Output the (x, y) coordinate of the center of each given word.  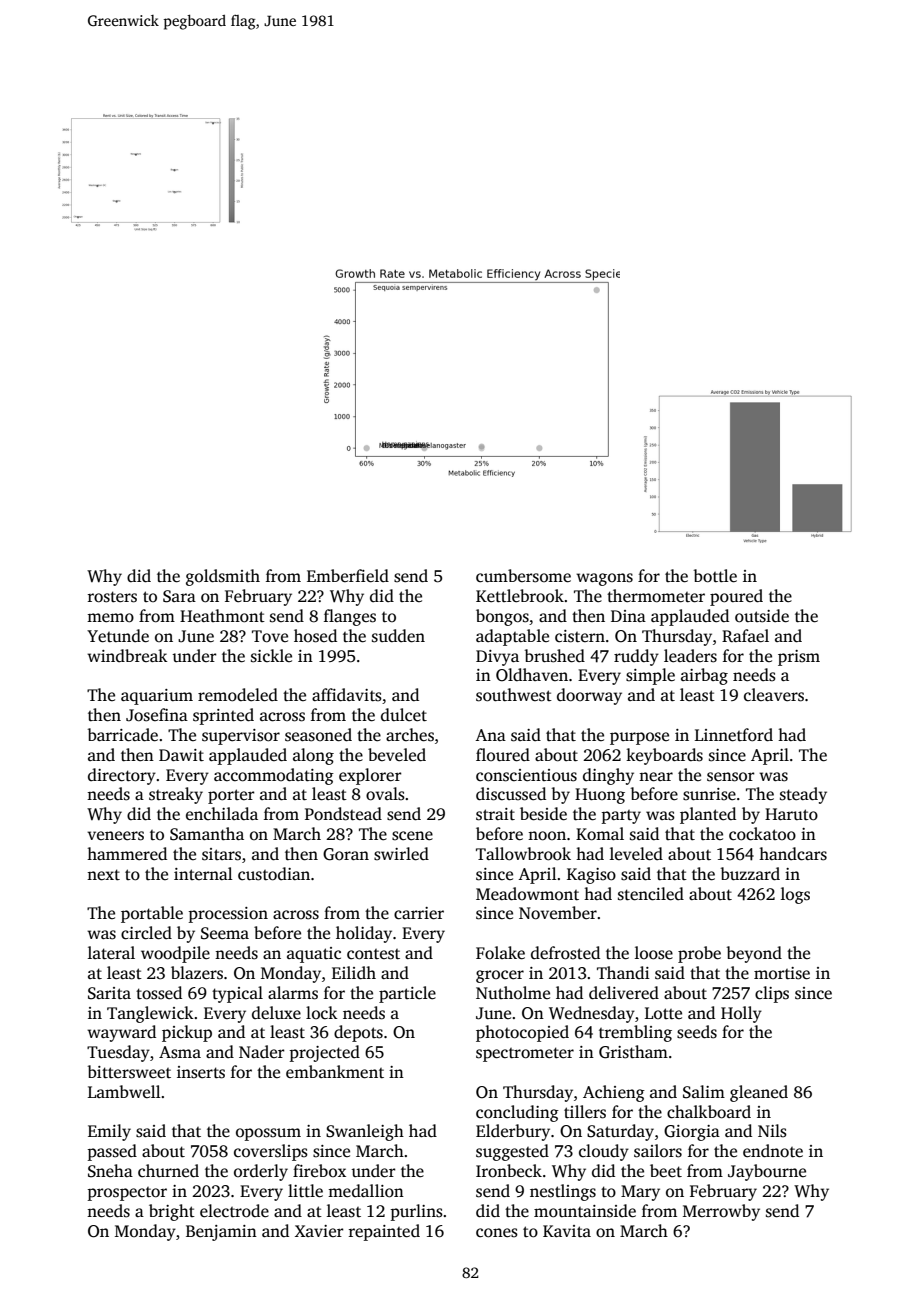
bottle (715, 576)
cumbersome (523, 576)
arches (410, 735)
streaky (176, 795)
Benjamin (221, 1233)
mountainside (585, 1211)
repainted (384, 1232)
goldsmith (223, 577)
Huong (600, 796)
